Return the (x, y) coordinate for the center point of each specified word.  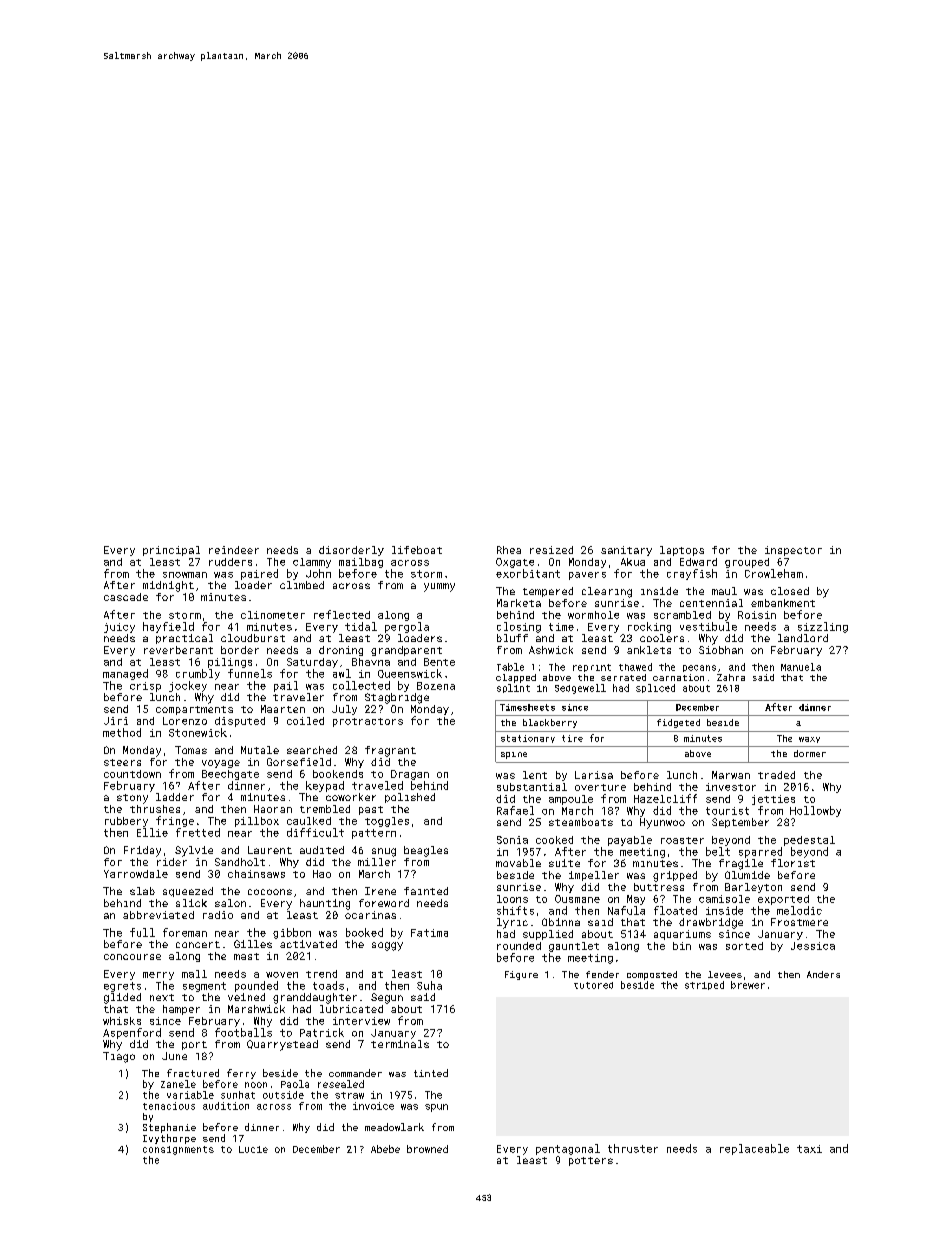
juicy (119, 628)
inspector (793, 551)
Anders (823, 974)
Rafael (515, 810)
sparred (760, 852)
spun (436, 1108)
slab (142, 891)
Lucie (253, 1149)
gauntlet (574, 947)
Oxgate (515, 563)
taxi (809, 1149)
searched (312, 750)
